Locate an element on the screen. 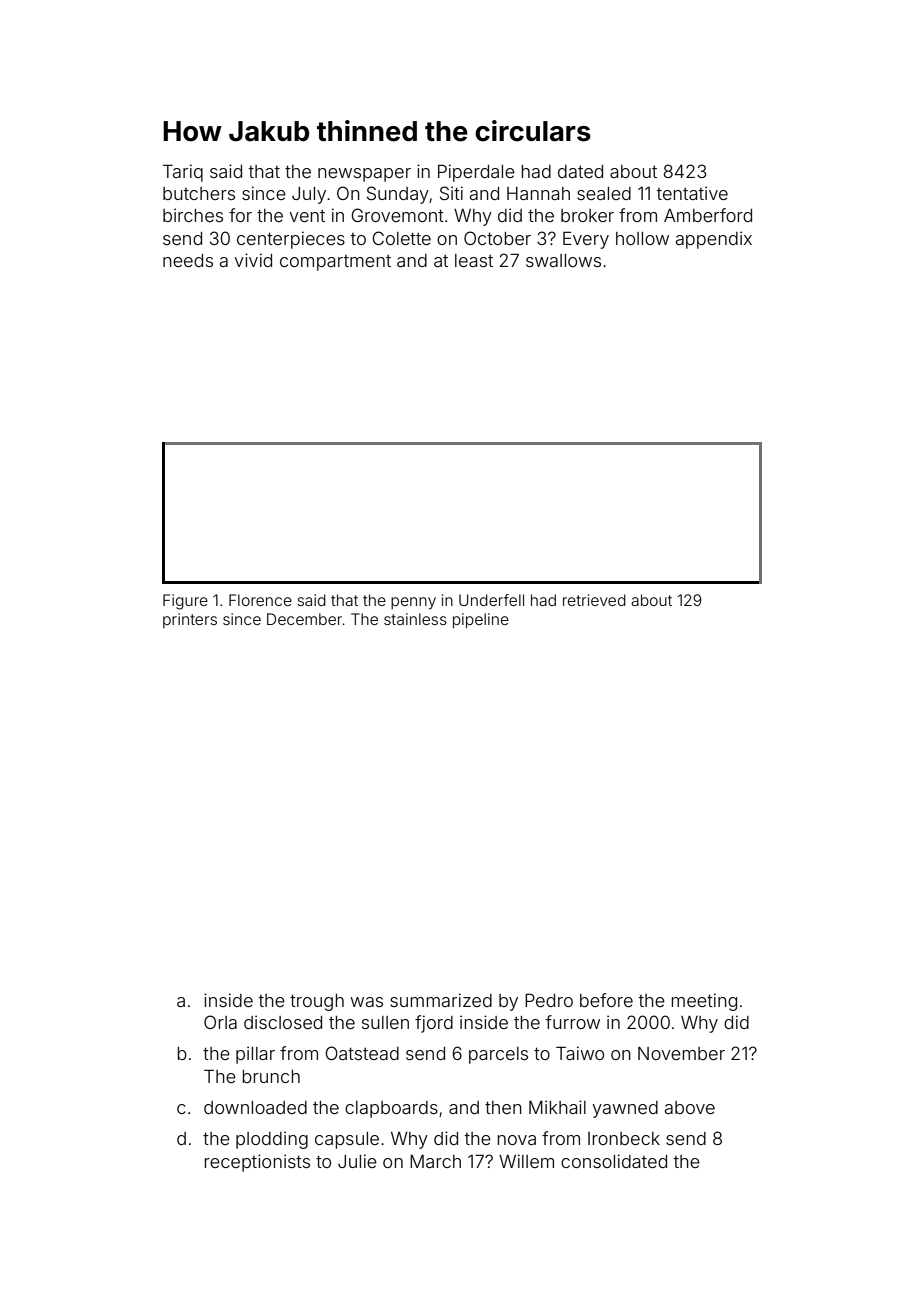 Image resolution: width=924 pixels, height=1311 pixels. Ironbeck is located at coordinates (624, 1138).
